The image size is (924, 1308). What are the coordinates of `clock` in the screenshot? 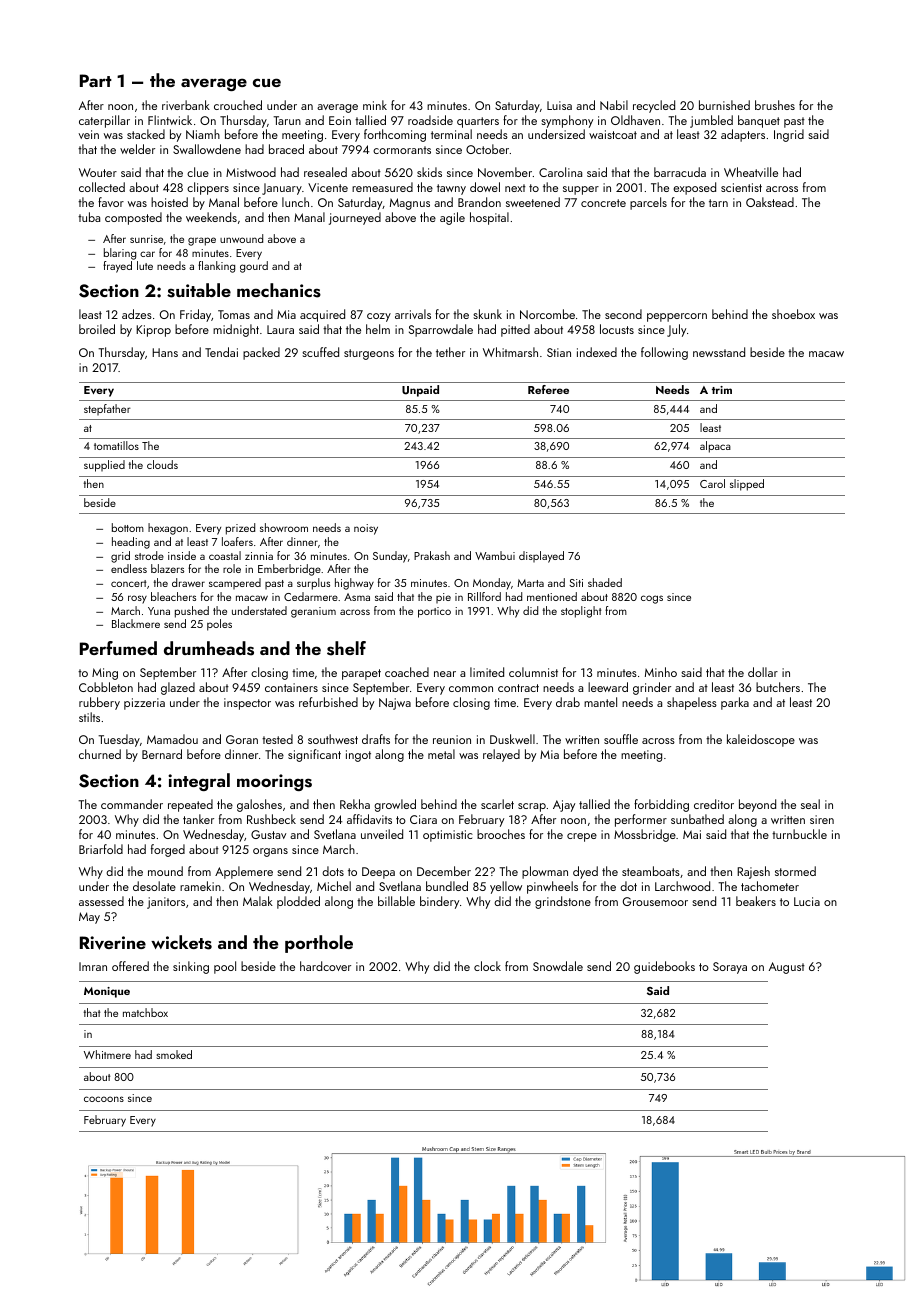 It's located at (487, 966).
